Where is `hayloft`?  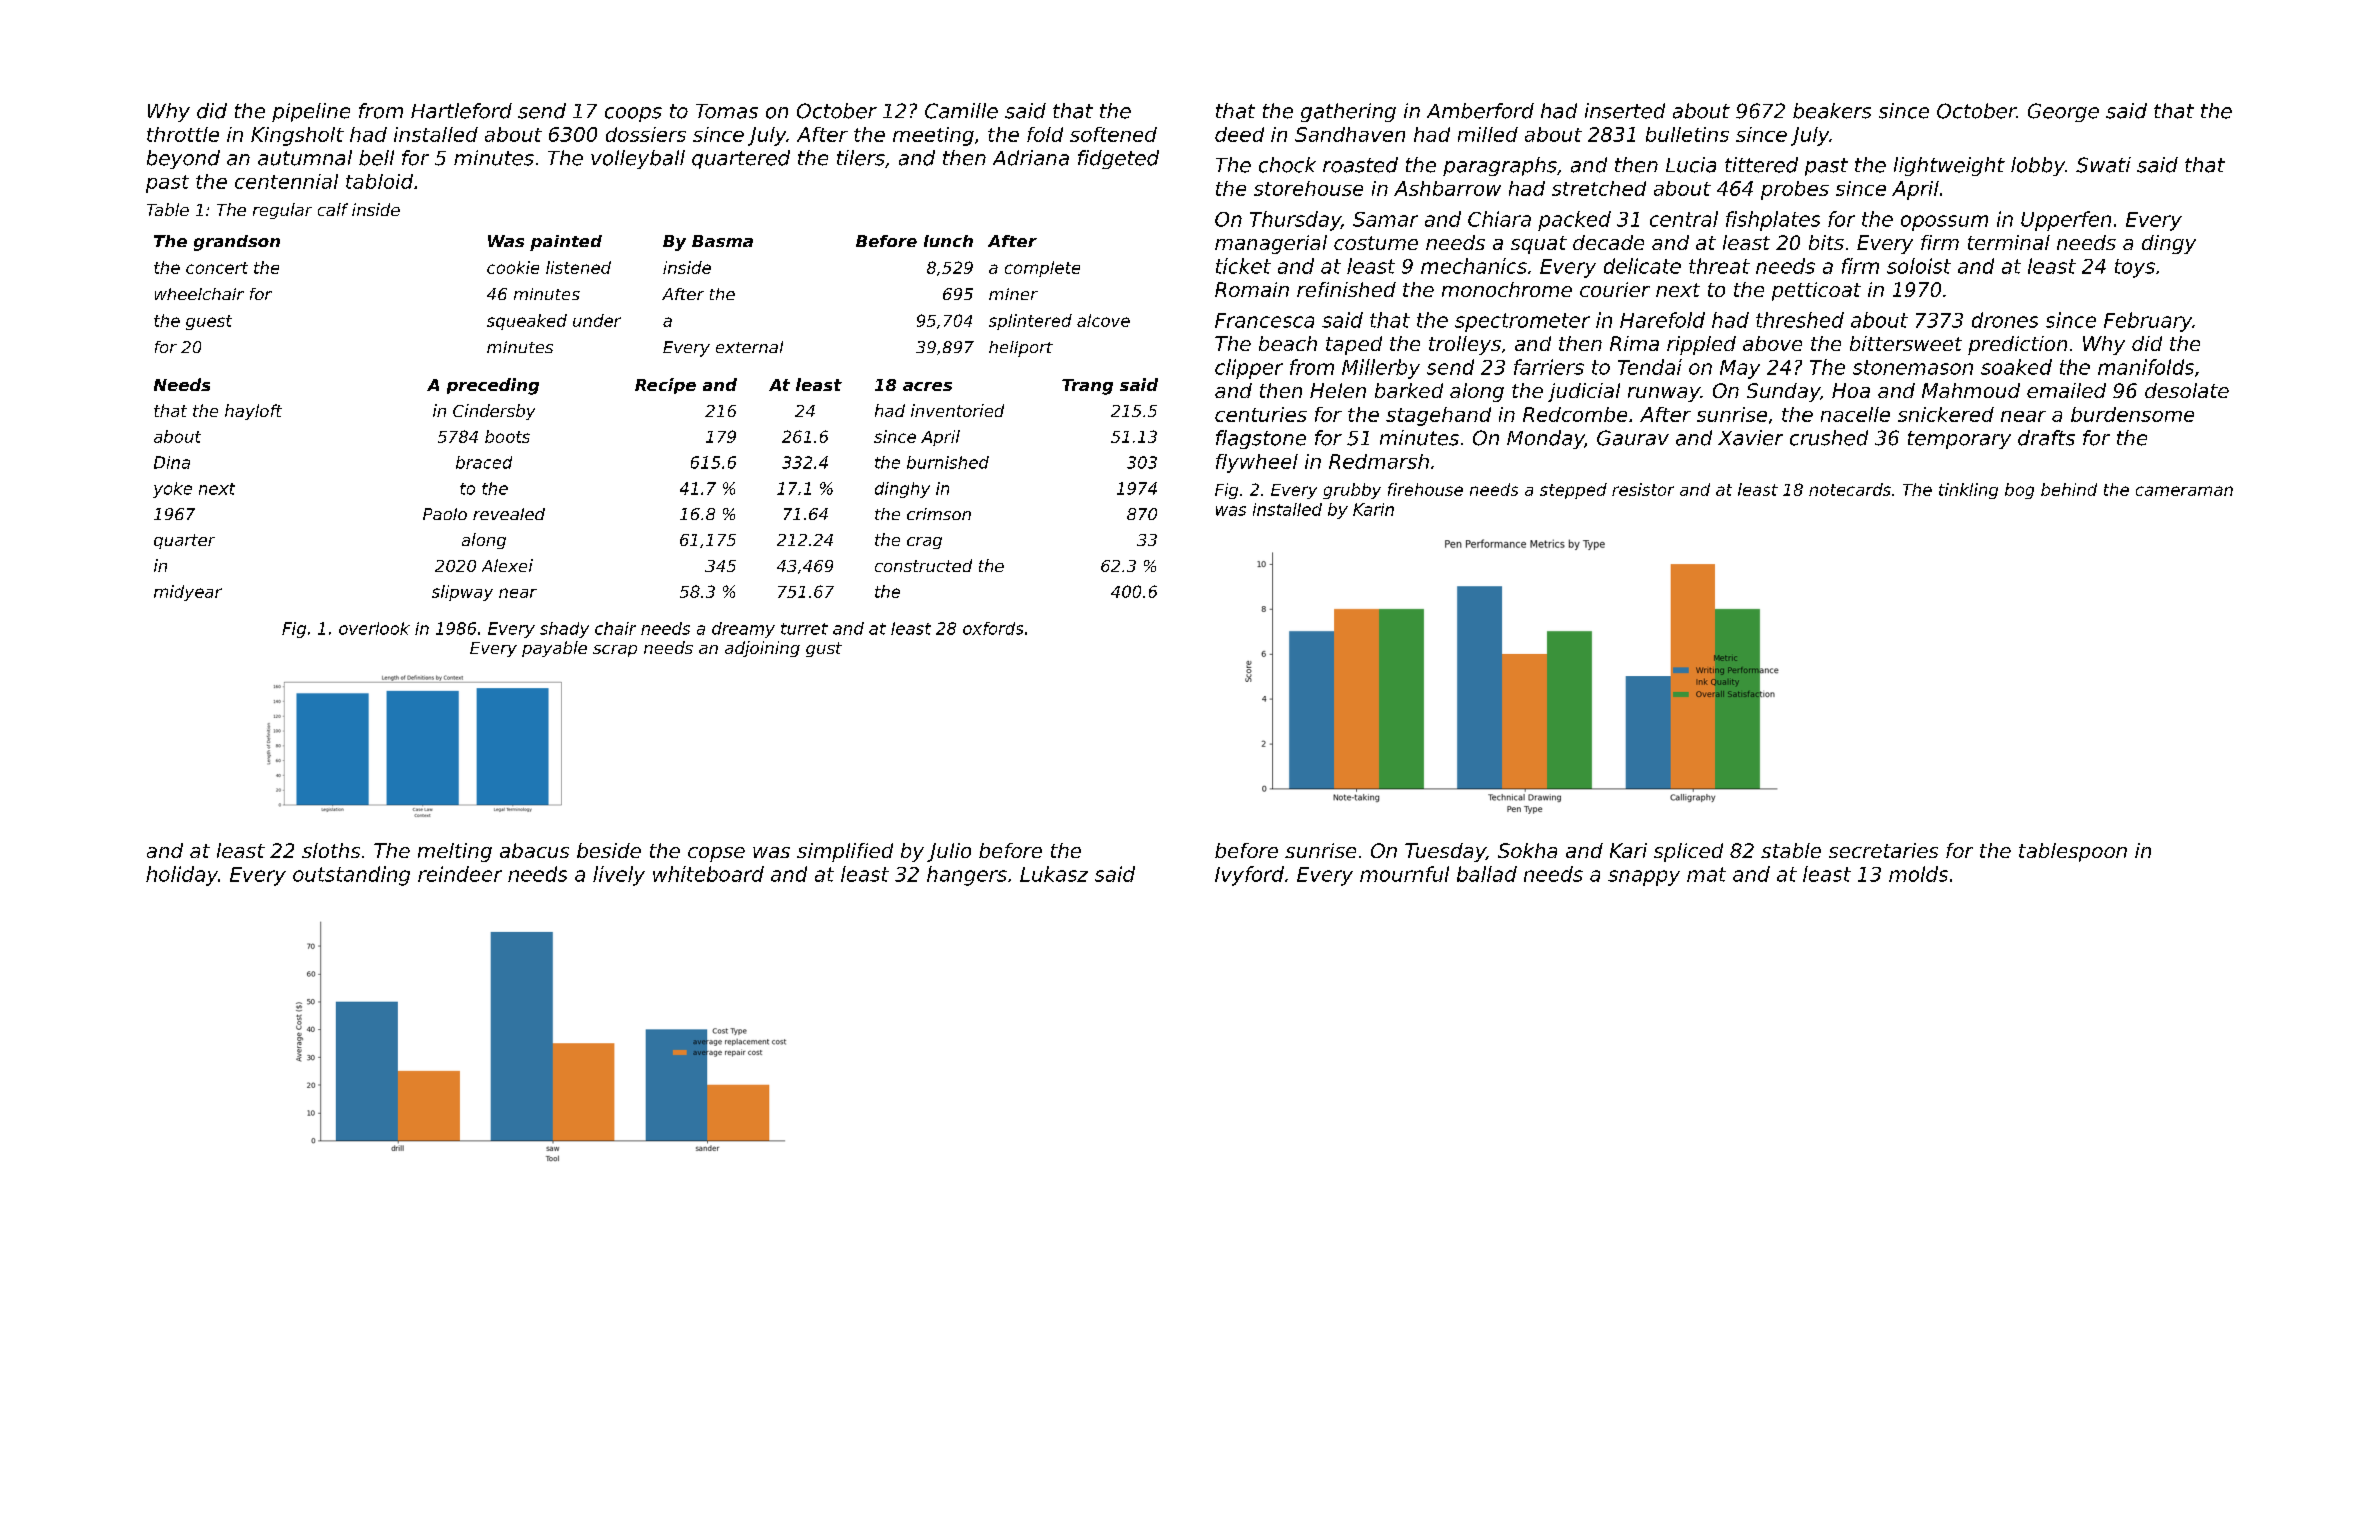
hayloft is located at coordinates (253, 412).
